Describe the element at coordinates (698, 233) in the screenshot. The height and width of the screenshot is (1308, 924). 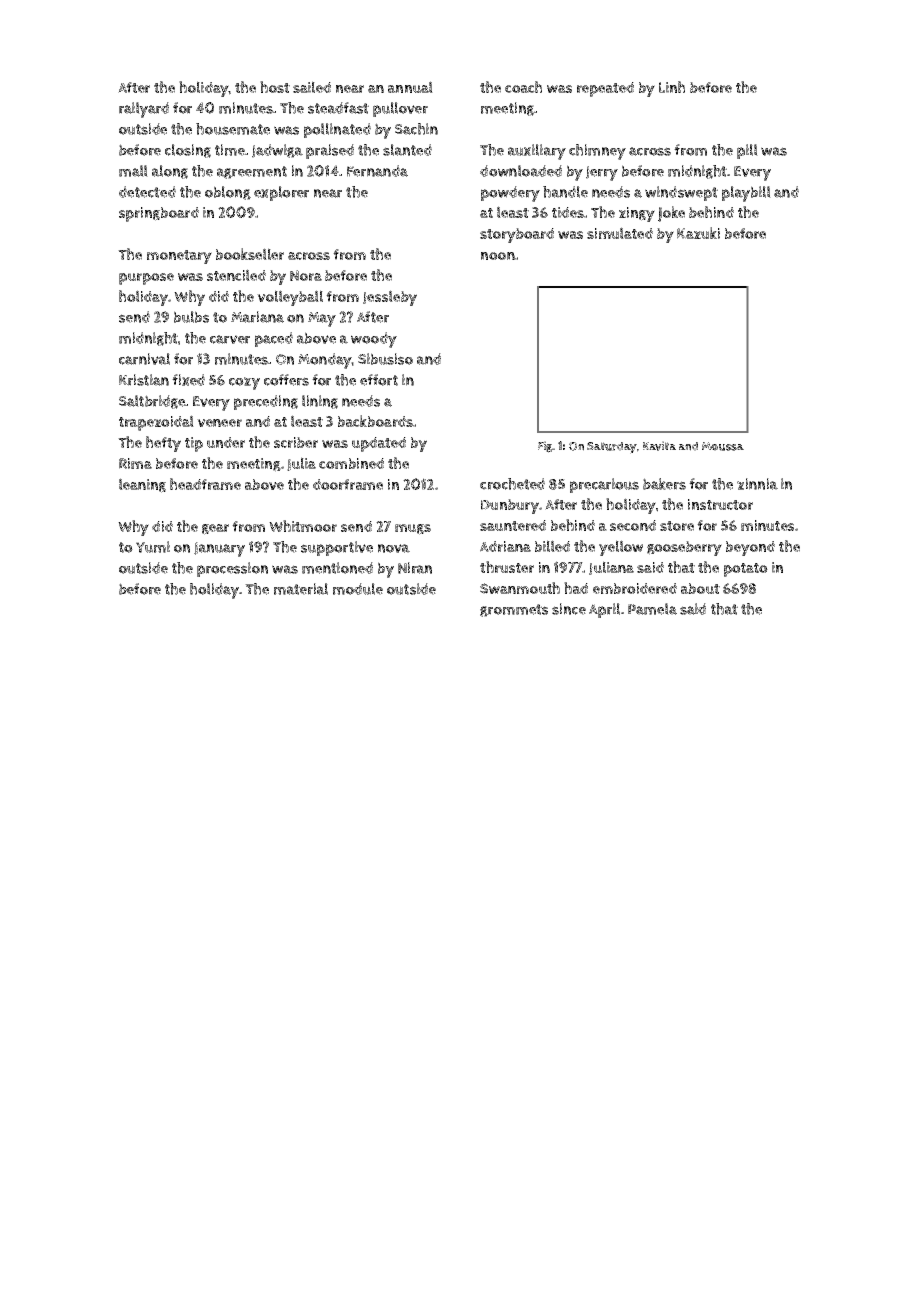
I see `Kazuki` at that location.
